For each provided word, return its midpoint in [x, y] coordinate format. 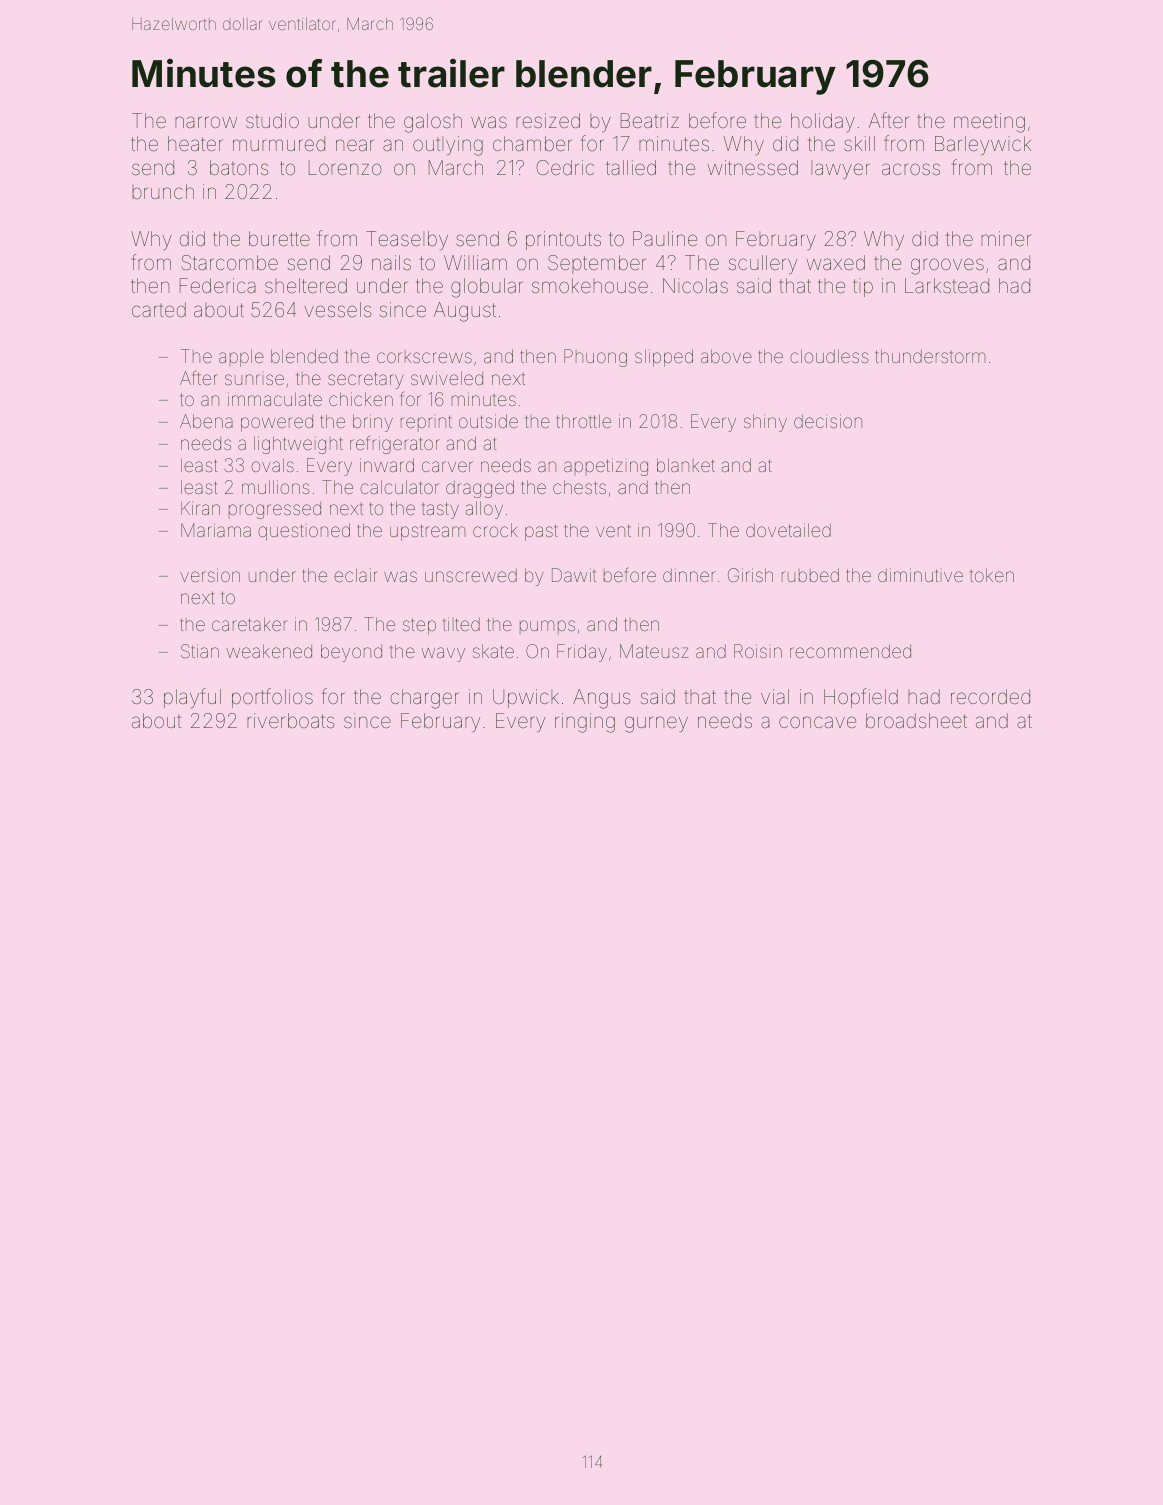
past [541, 532]
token [992, 575]
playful [192, 698]
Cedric [565, 167]
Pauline [665, 238]
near [355, 145]
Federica [218, 285]
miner [1006, 238]
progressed [275, 510]
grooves [947, 266]
